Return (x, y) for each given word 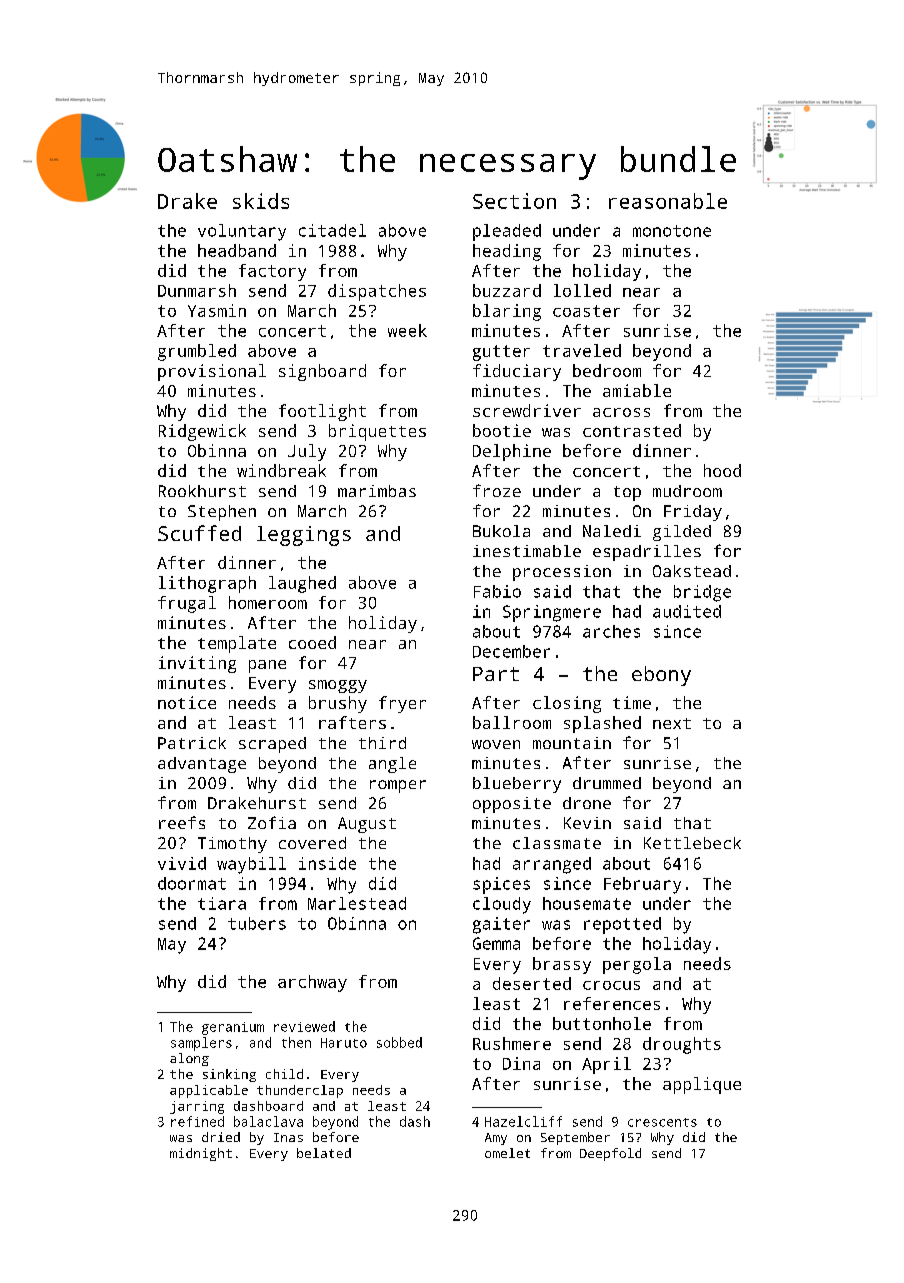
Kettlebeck (692, 843)
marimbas (377, 491)
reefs (182, 822)
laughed (302, 584)
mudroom (687, 491)
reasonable (668, 201)
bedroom (607, 370)
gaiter (501, 925)
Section (514, 201)
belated (324, 1153)
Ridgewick (202, 432)
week (407, 330)
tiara (222, 903)
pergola (637, 965)
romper (398, 786)
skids (261, 201)
